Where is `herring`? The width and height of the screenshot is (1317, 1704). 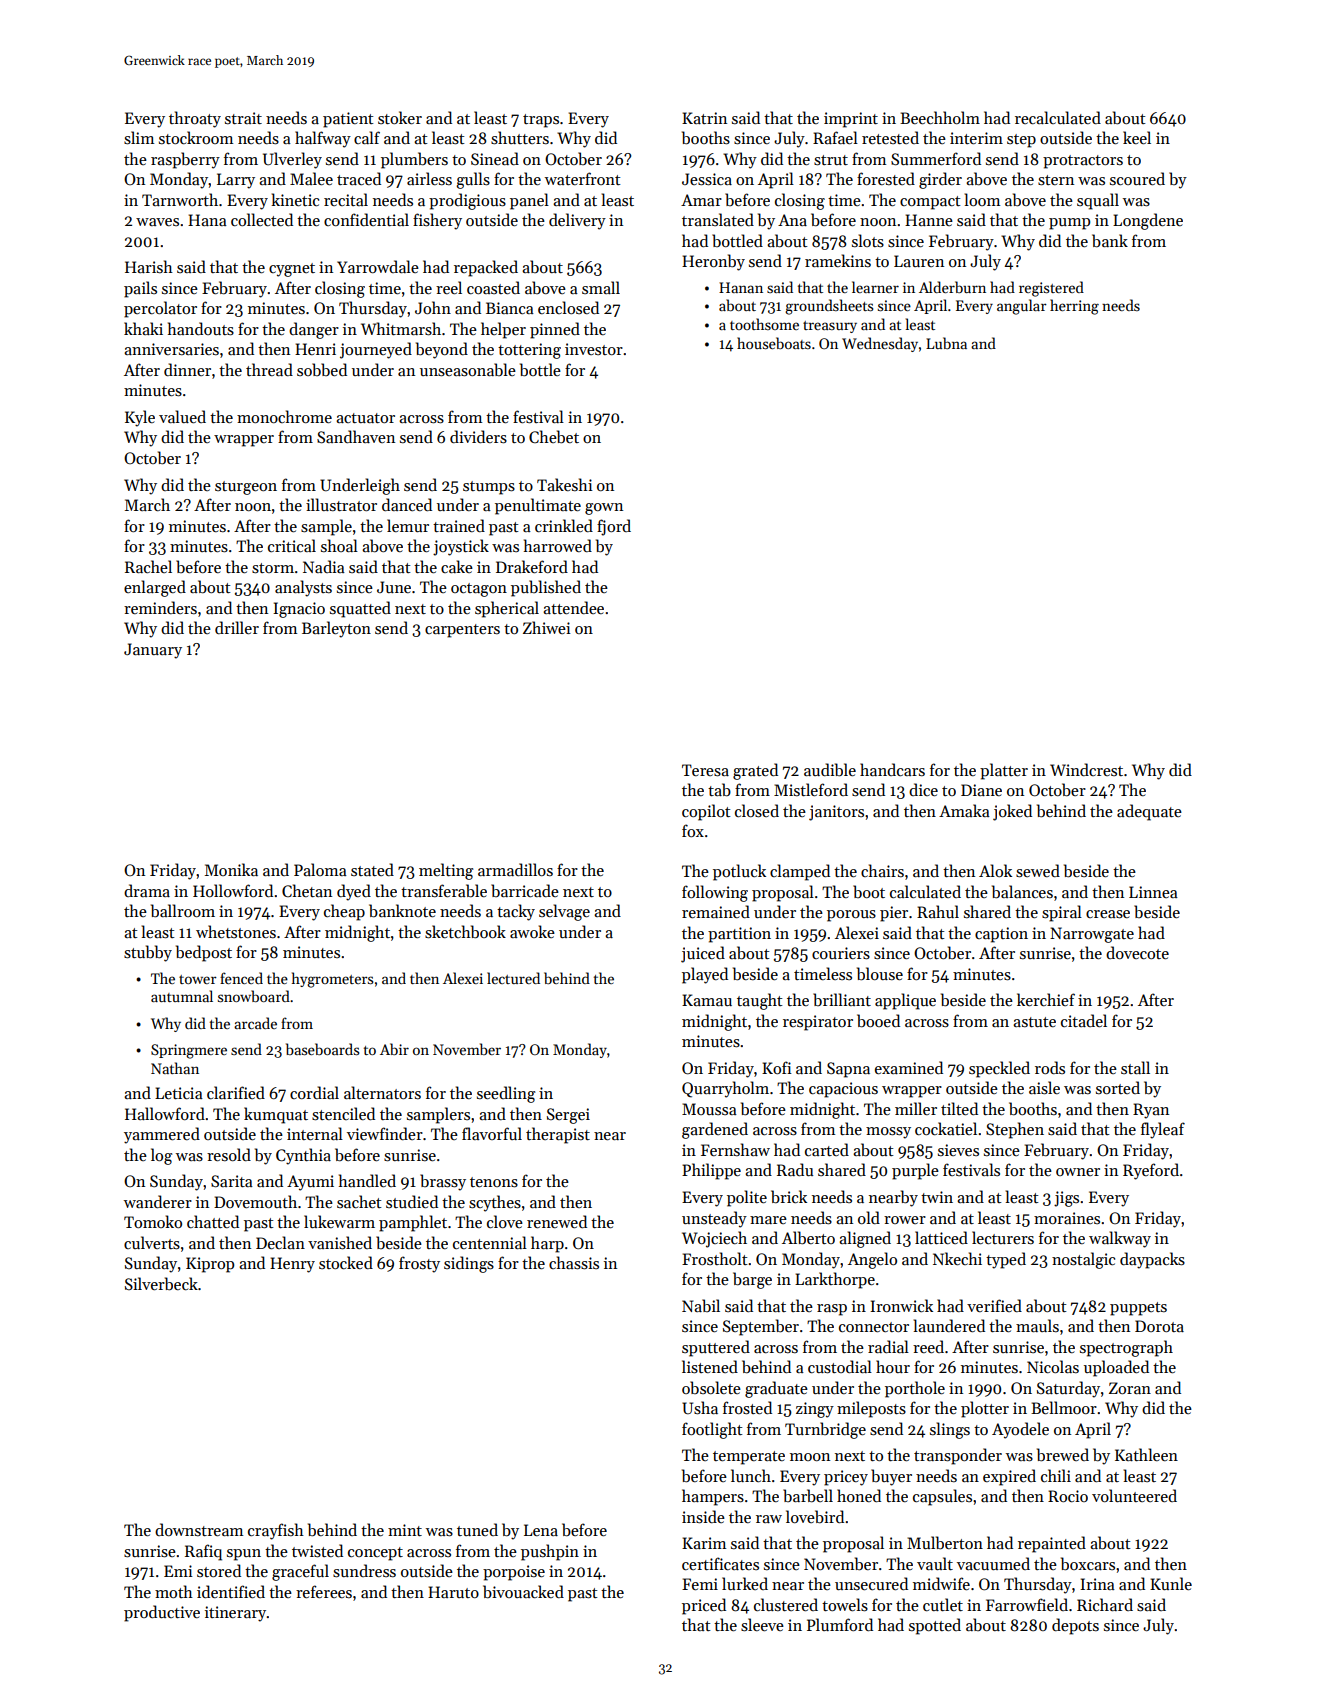
herring is located at coordinates (1074, 307).
